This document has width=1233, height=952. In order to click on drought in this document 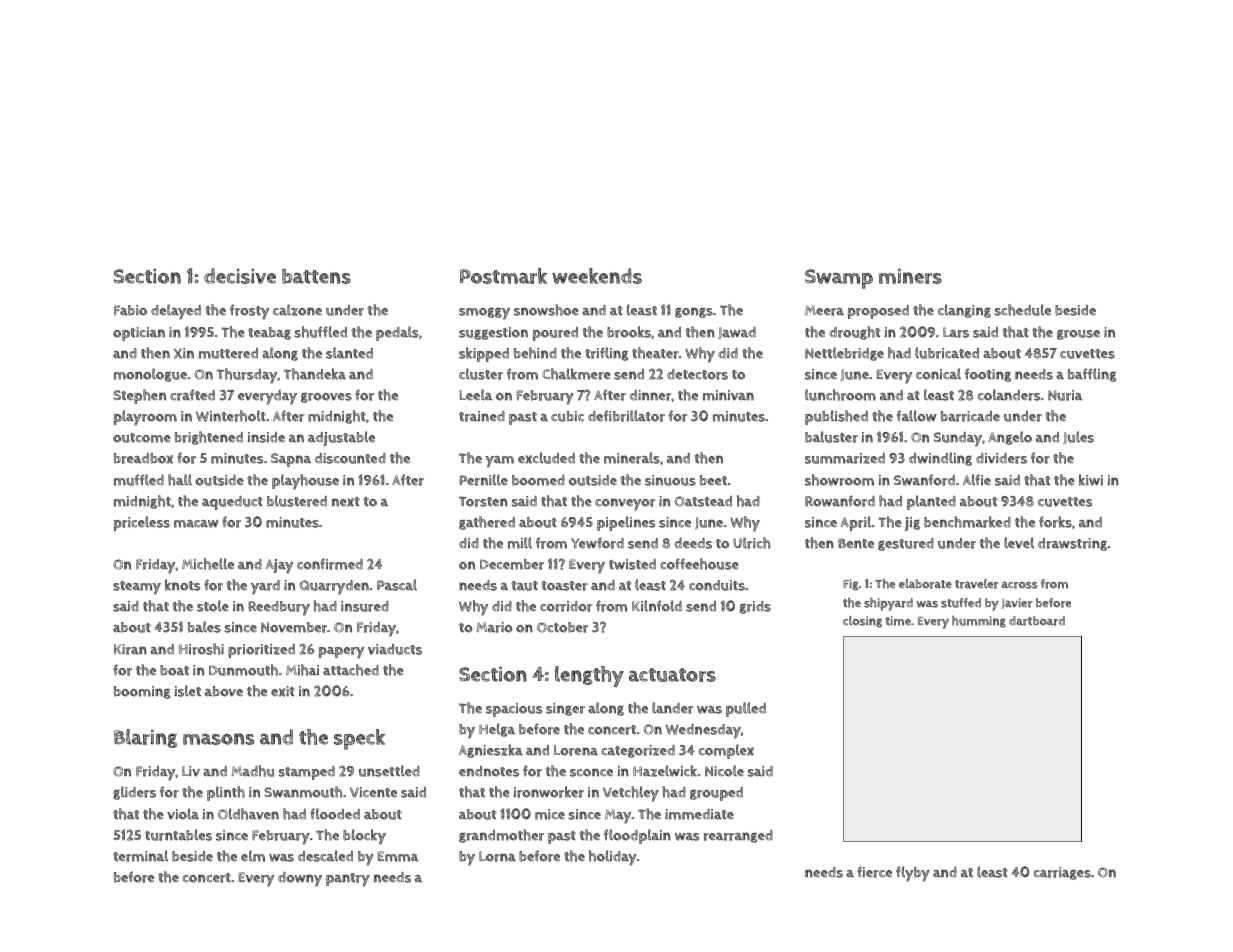, I will do `click(855, 333)`.
